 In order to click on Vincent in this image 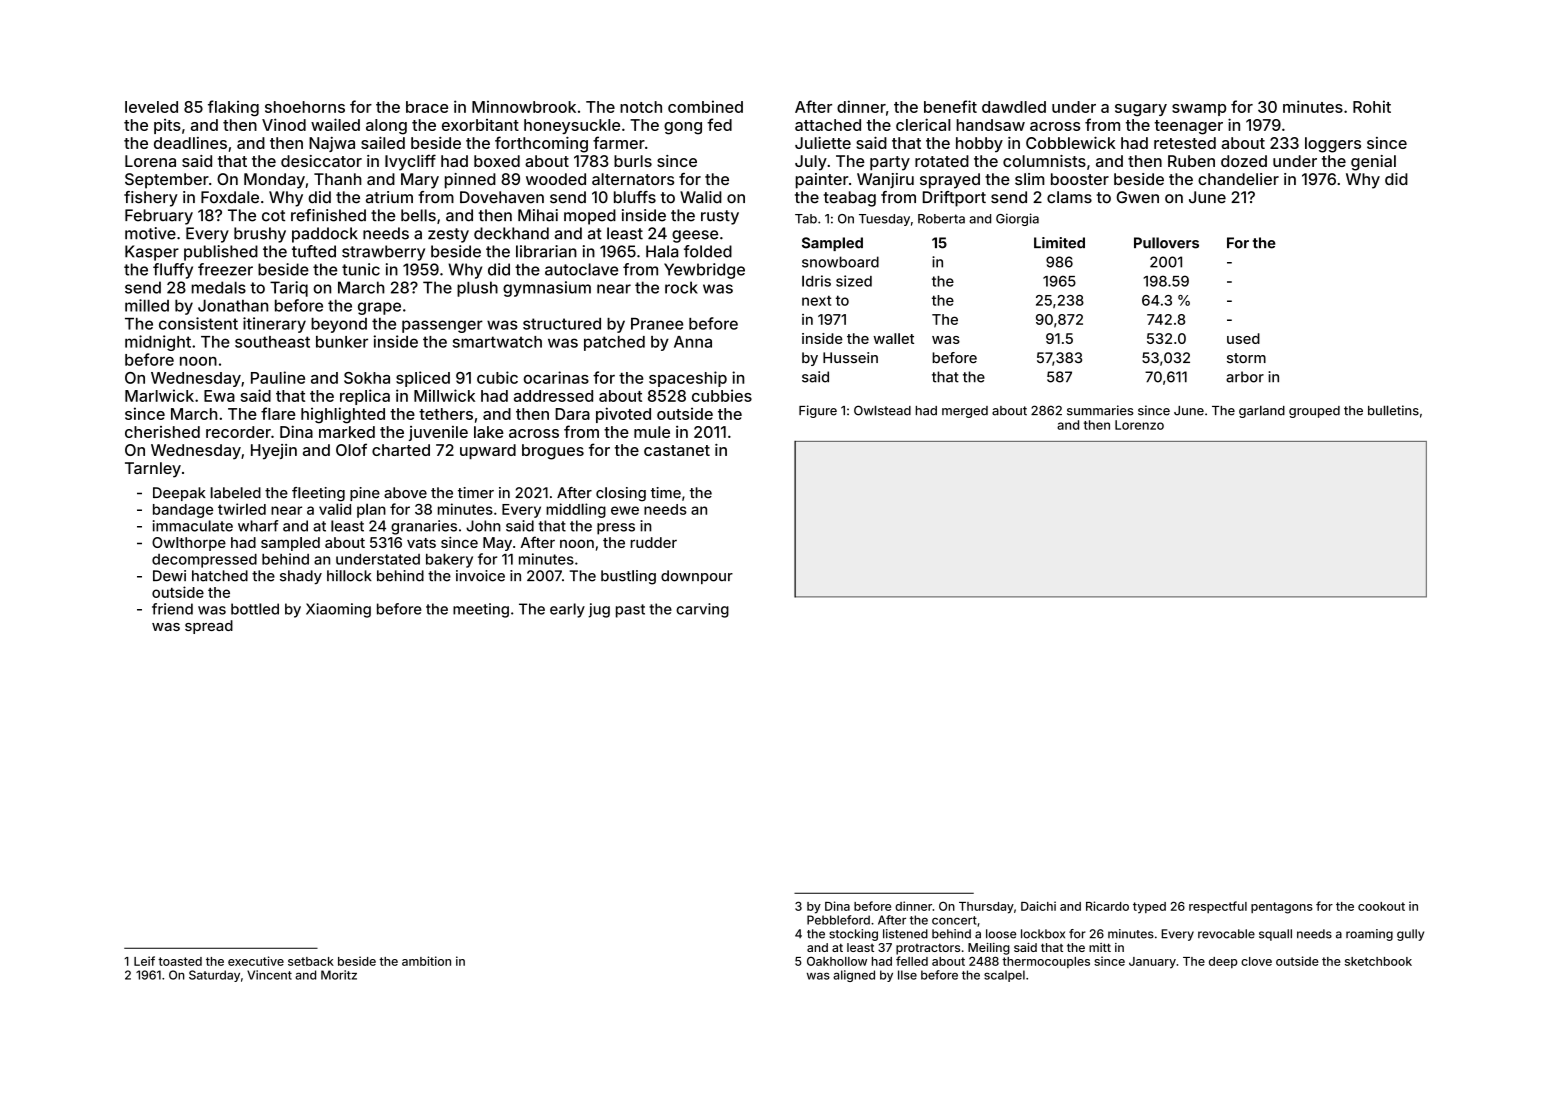, I will do `click(269, 975)`.
